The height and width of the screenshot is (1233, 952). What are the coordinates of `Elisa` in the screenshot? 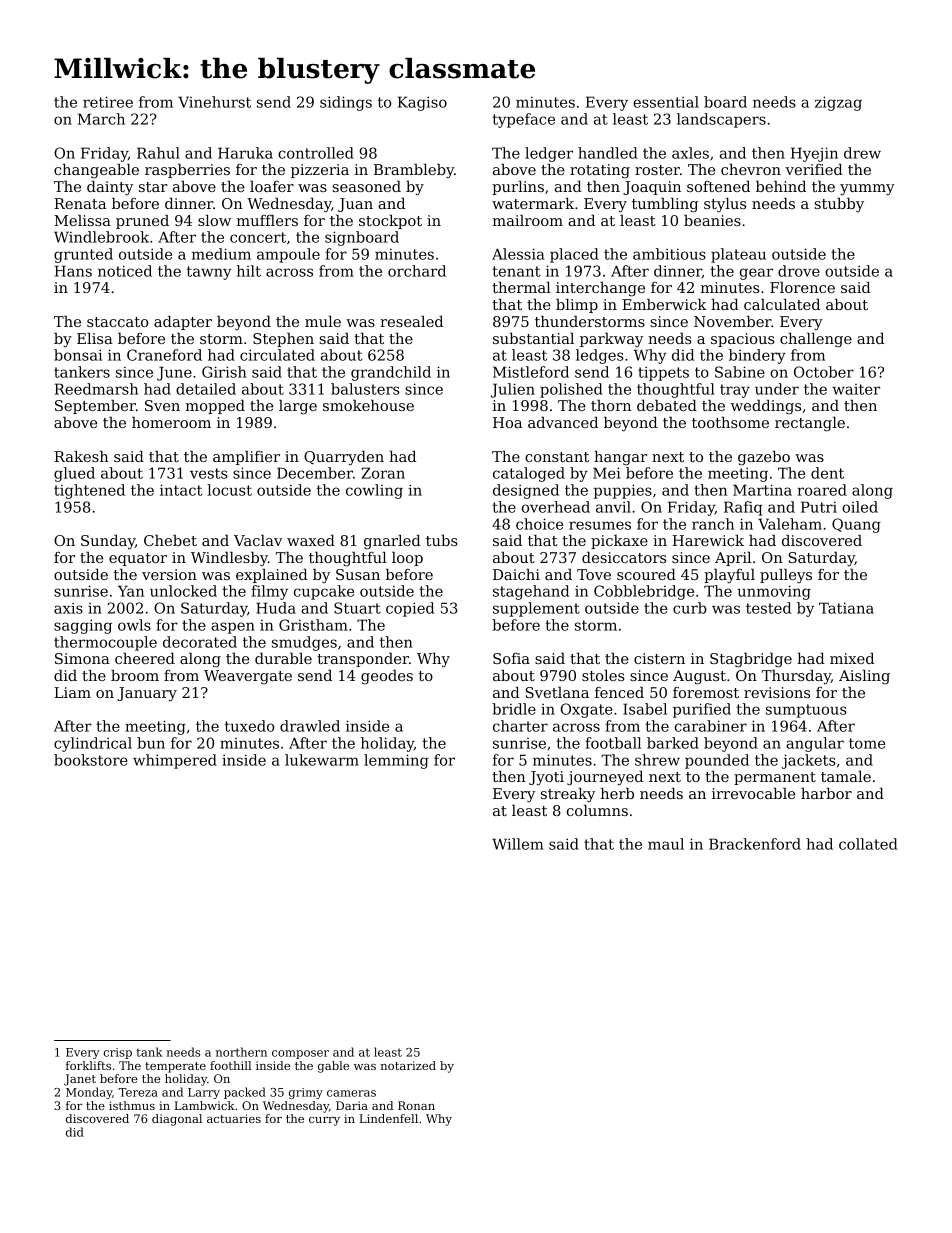 It's located at (95, 338).
